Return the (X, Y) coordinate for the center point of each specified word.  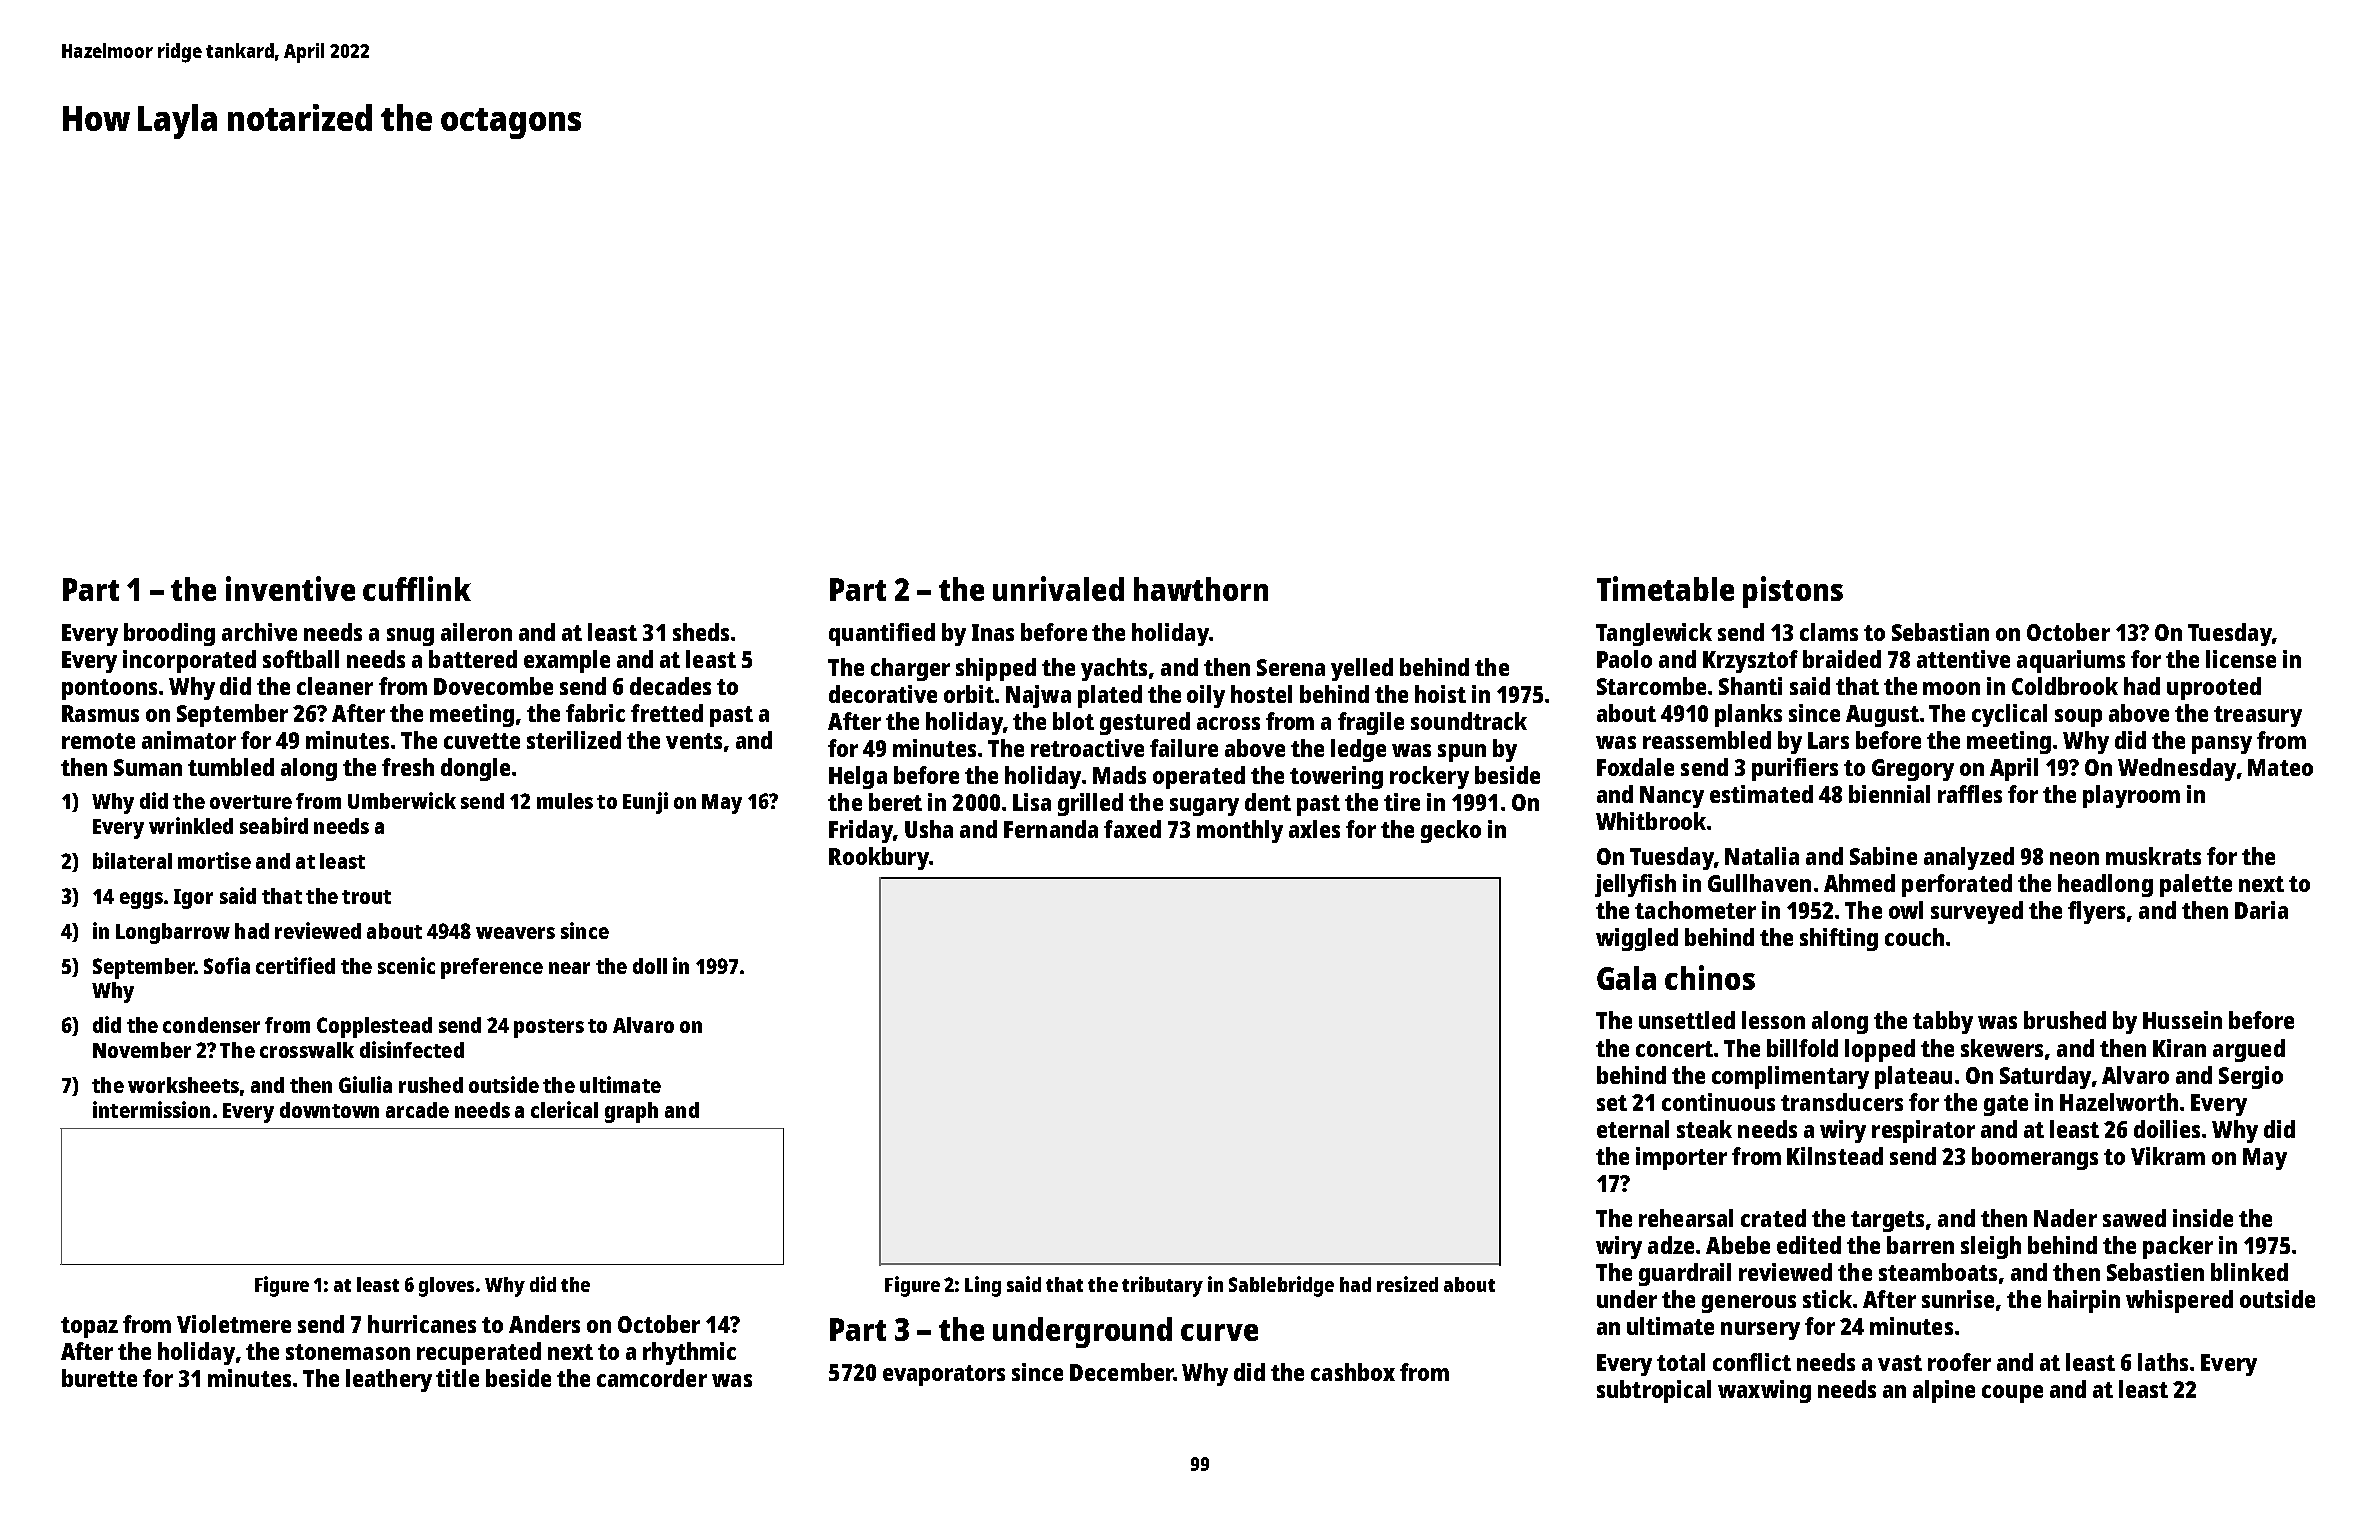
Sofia (227, 965)
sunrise (1958, 1299)
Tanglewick (1654, 634)
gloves (446, 1287)
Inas (993, 632)
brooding (169, 634)
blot (1073, 721)
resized (1407, 1284)
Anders (544, 1324)
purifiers (1795, 769)
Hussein (2182, 1020)
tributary (1162, 1286)
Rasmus (100, 713)
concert (1674, 1049)
